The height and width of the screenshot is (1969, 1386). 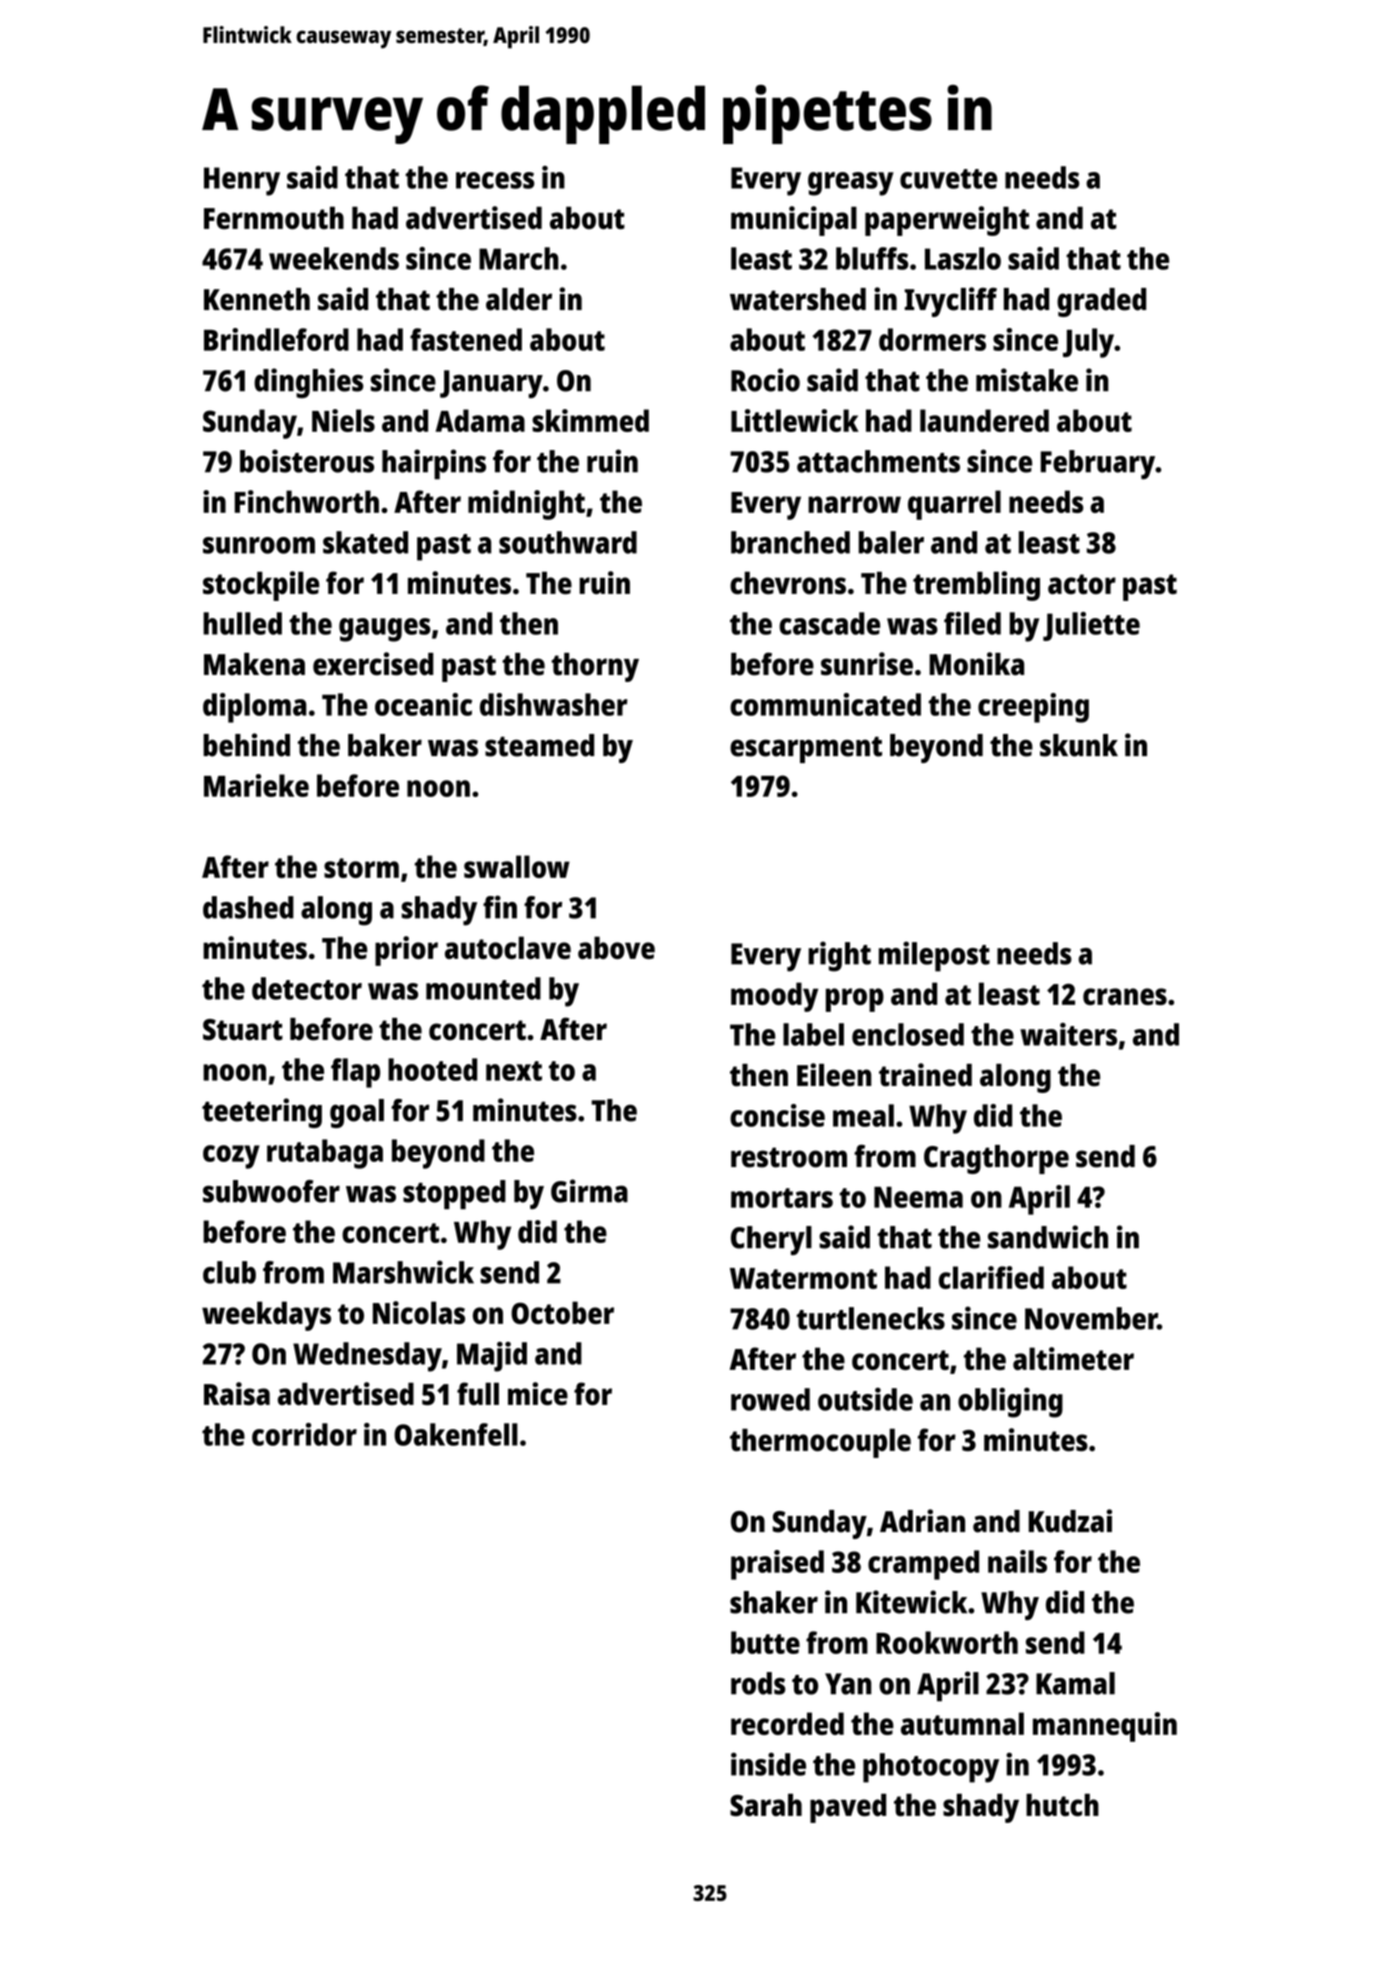 What do you see at coordinates (243, 1030) in the screenshot?
I see `Stuart` at bounding box center [243, 1030].
